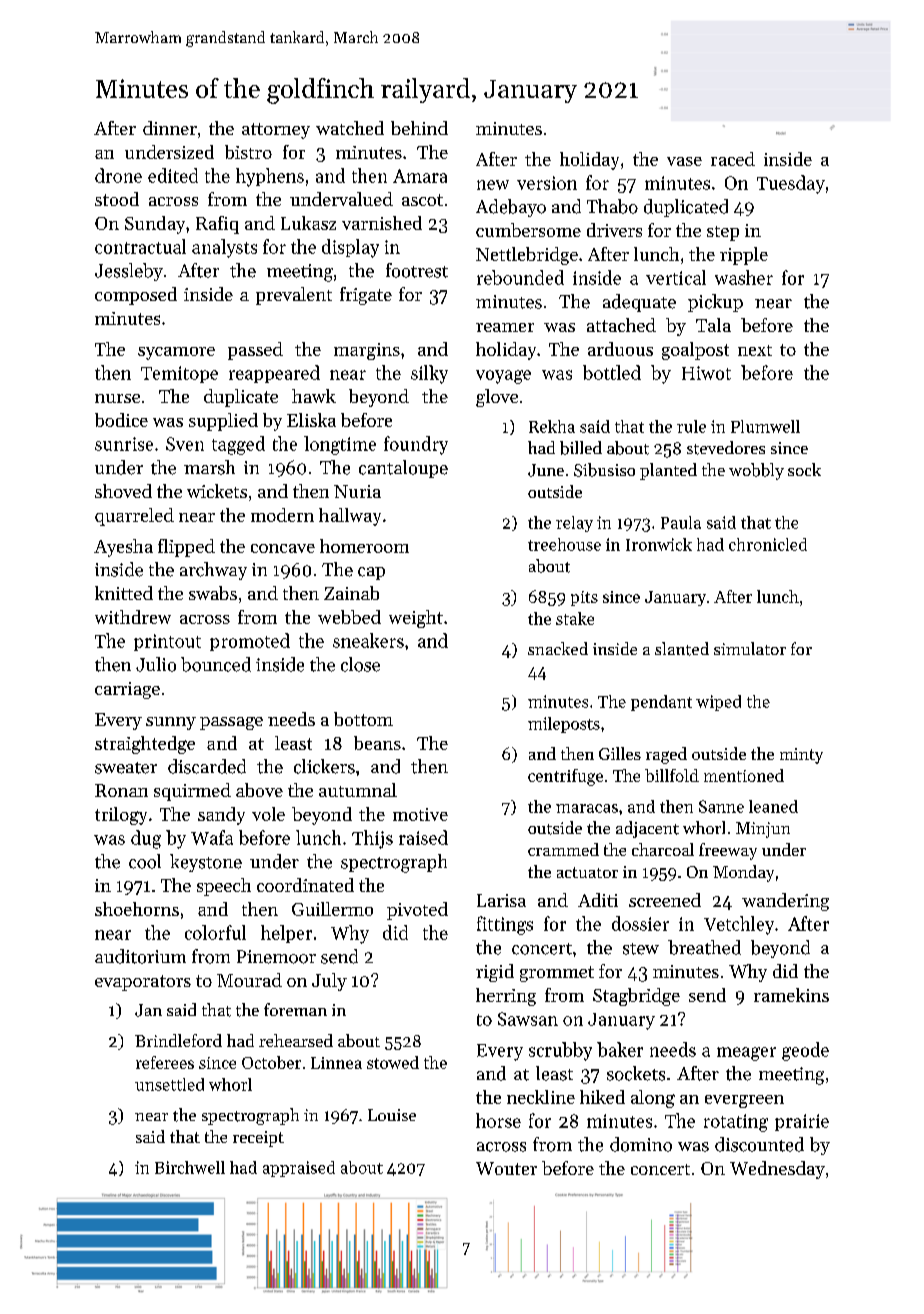  I want to click on next, so click(755, 350).
